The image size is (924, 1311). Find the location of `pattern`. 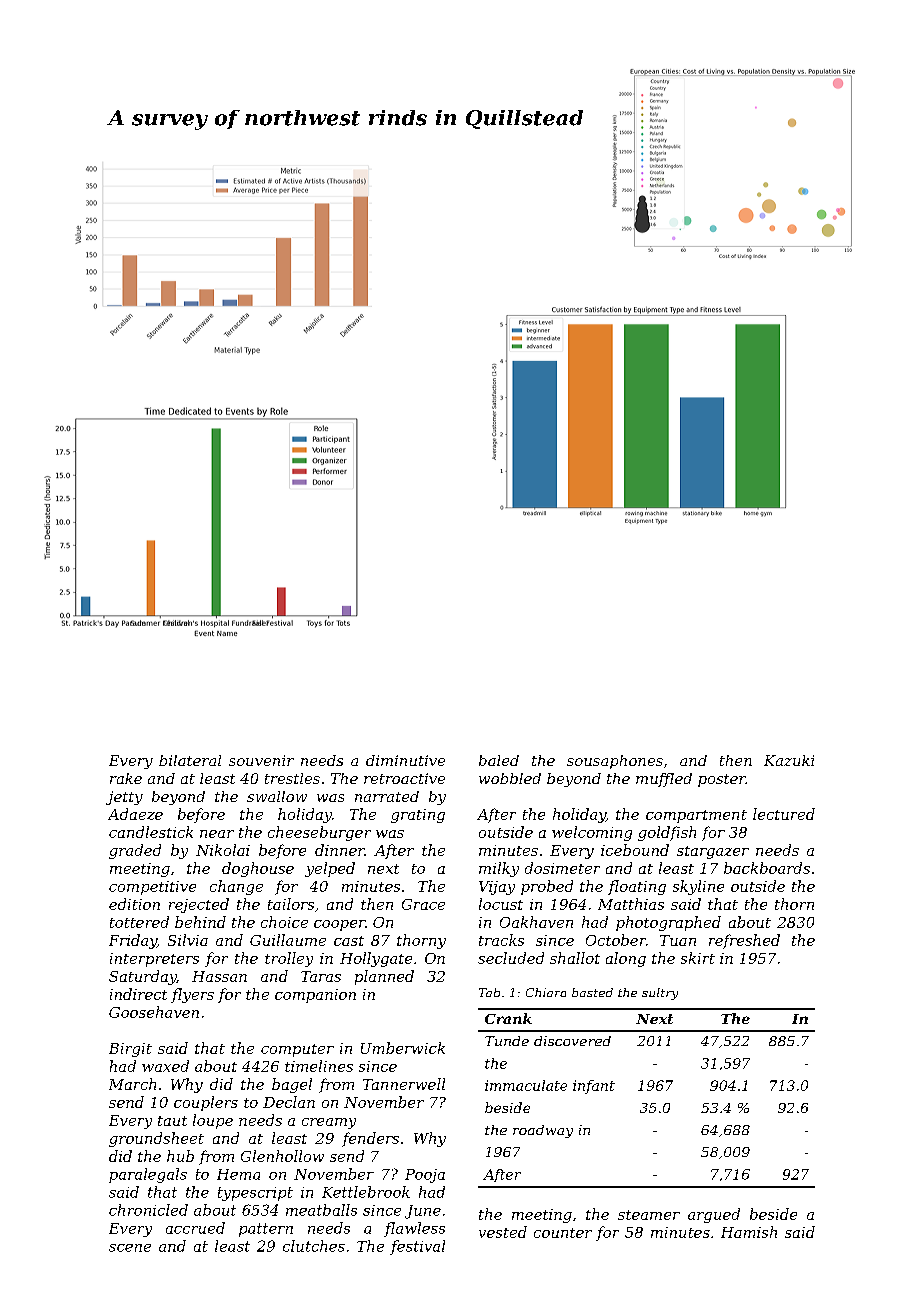

pattern is located at coordinates (266, 1230).
